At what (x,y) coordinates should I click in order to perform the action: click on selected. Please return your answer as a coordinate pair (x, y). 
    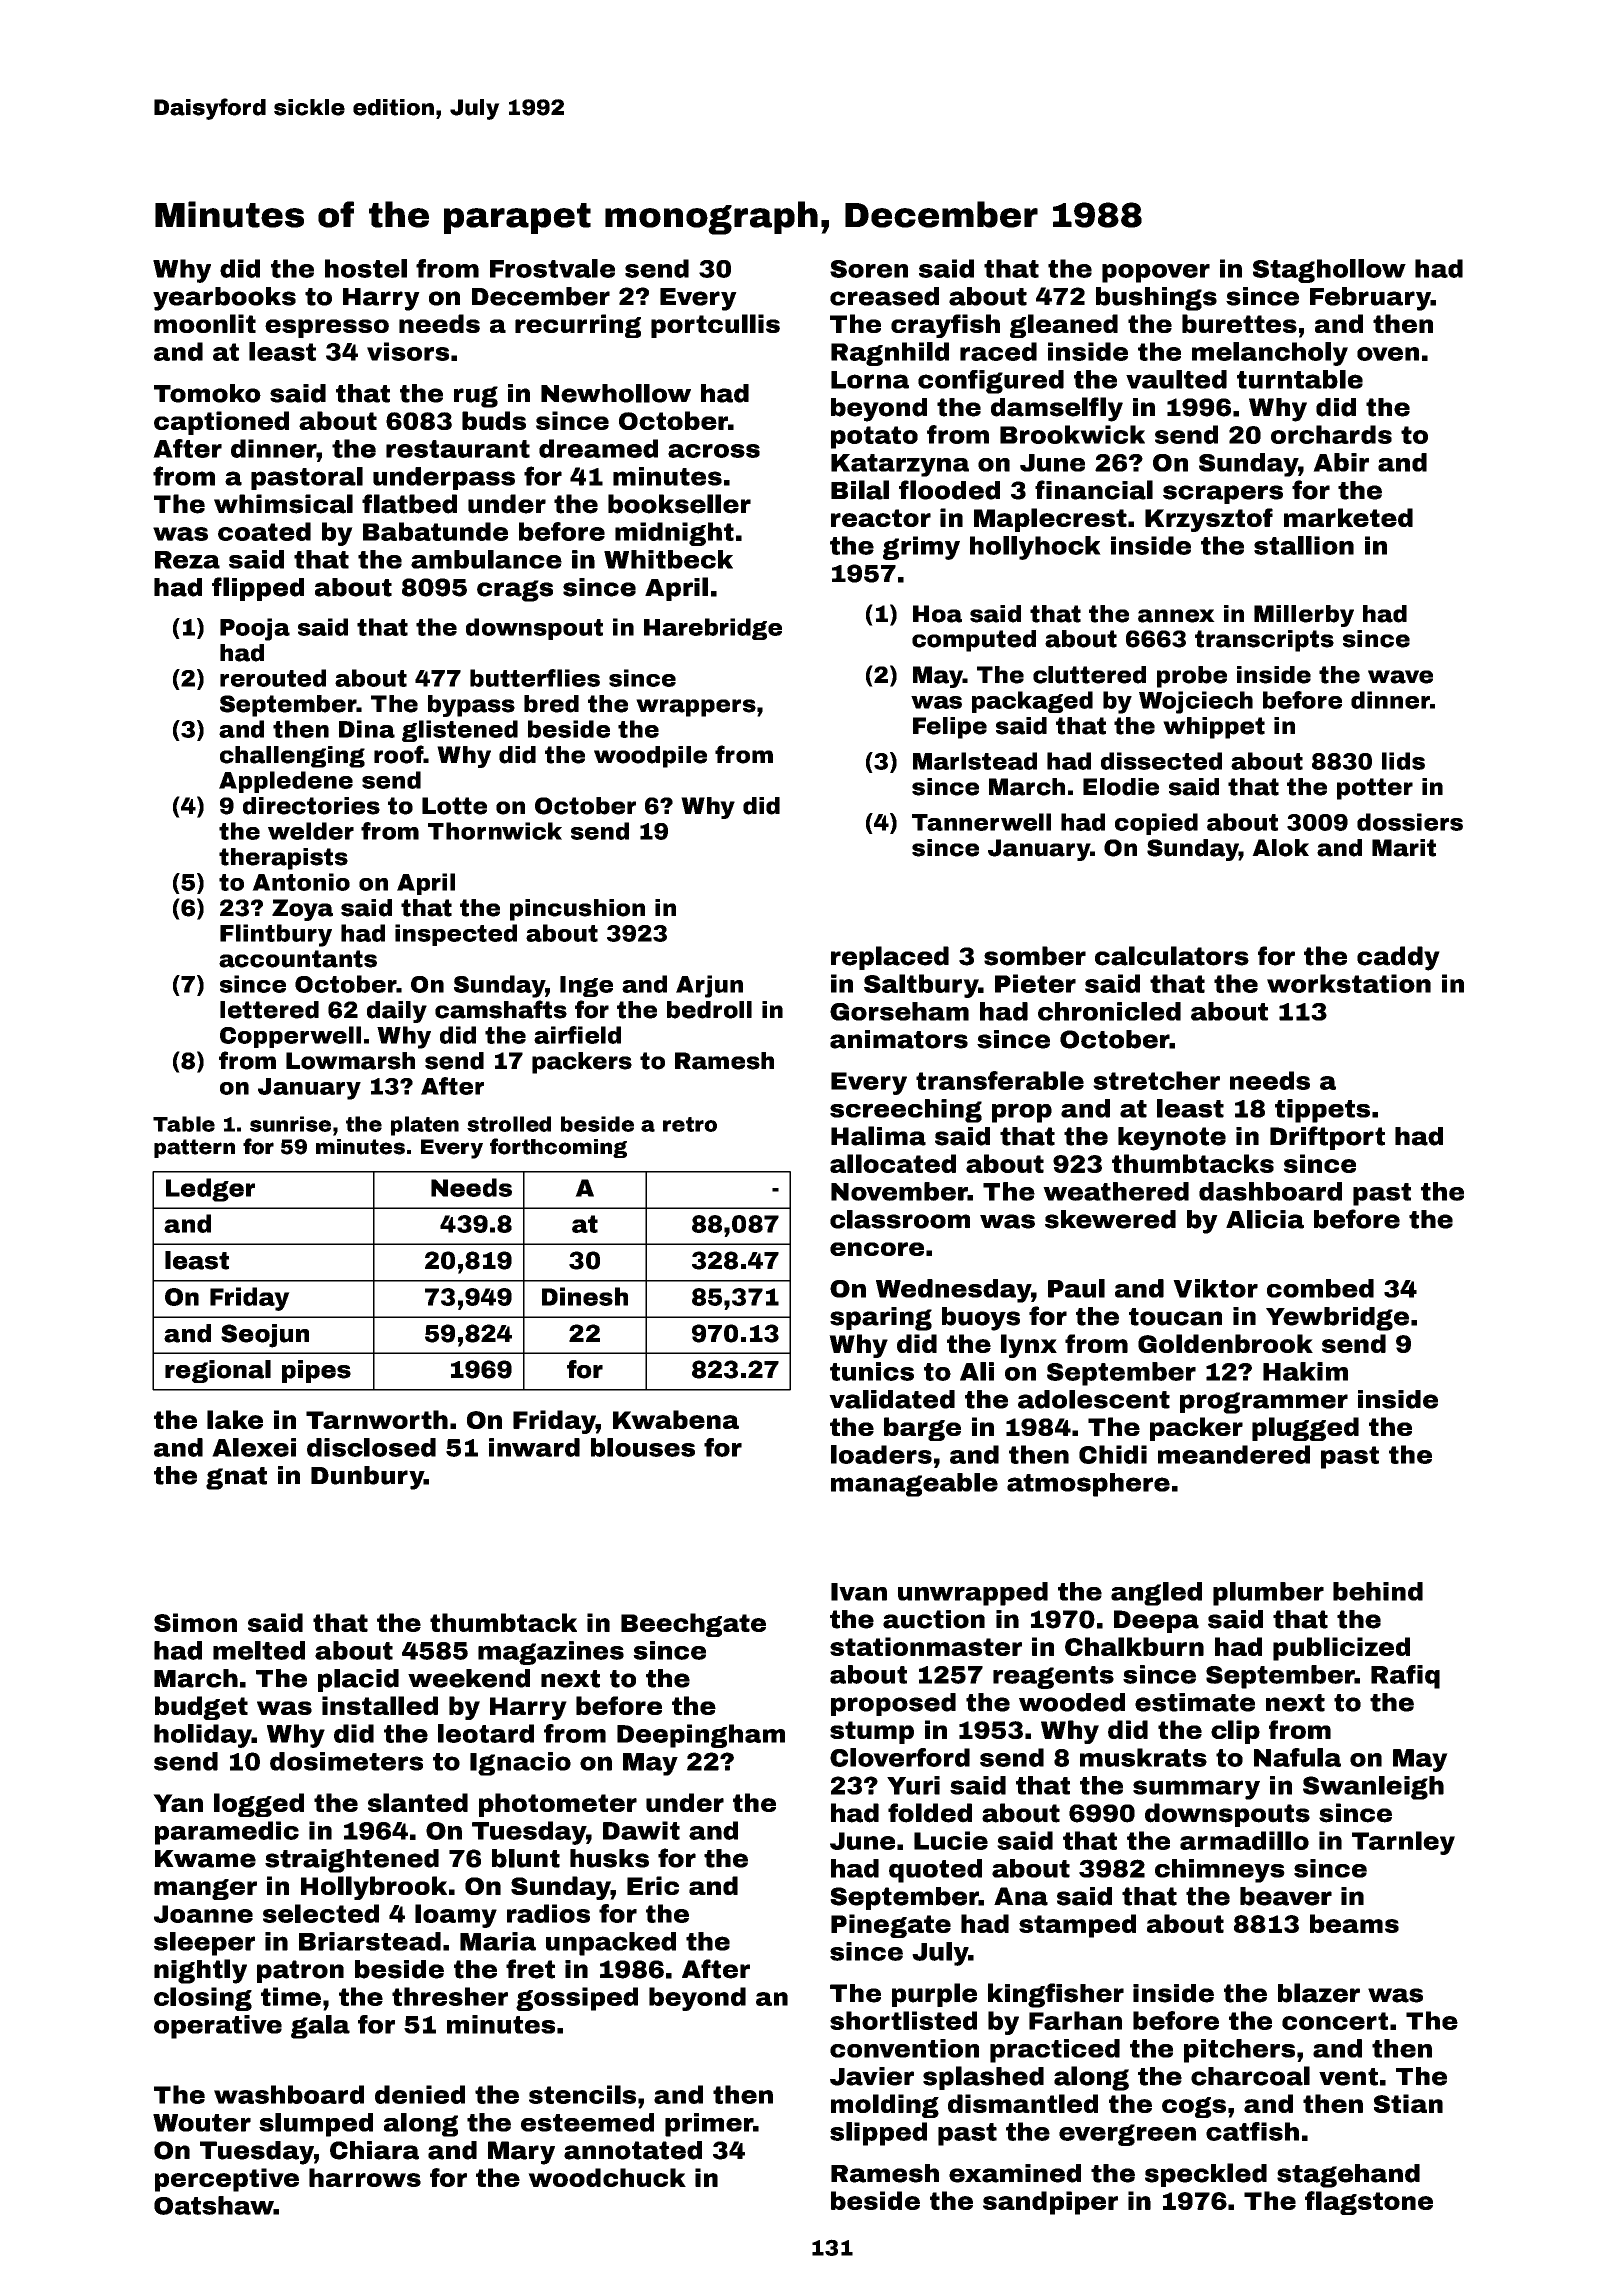
    Looking at the image, I should click on (321, 1913).
